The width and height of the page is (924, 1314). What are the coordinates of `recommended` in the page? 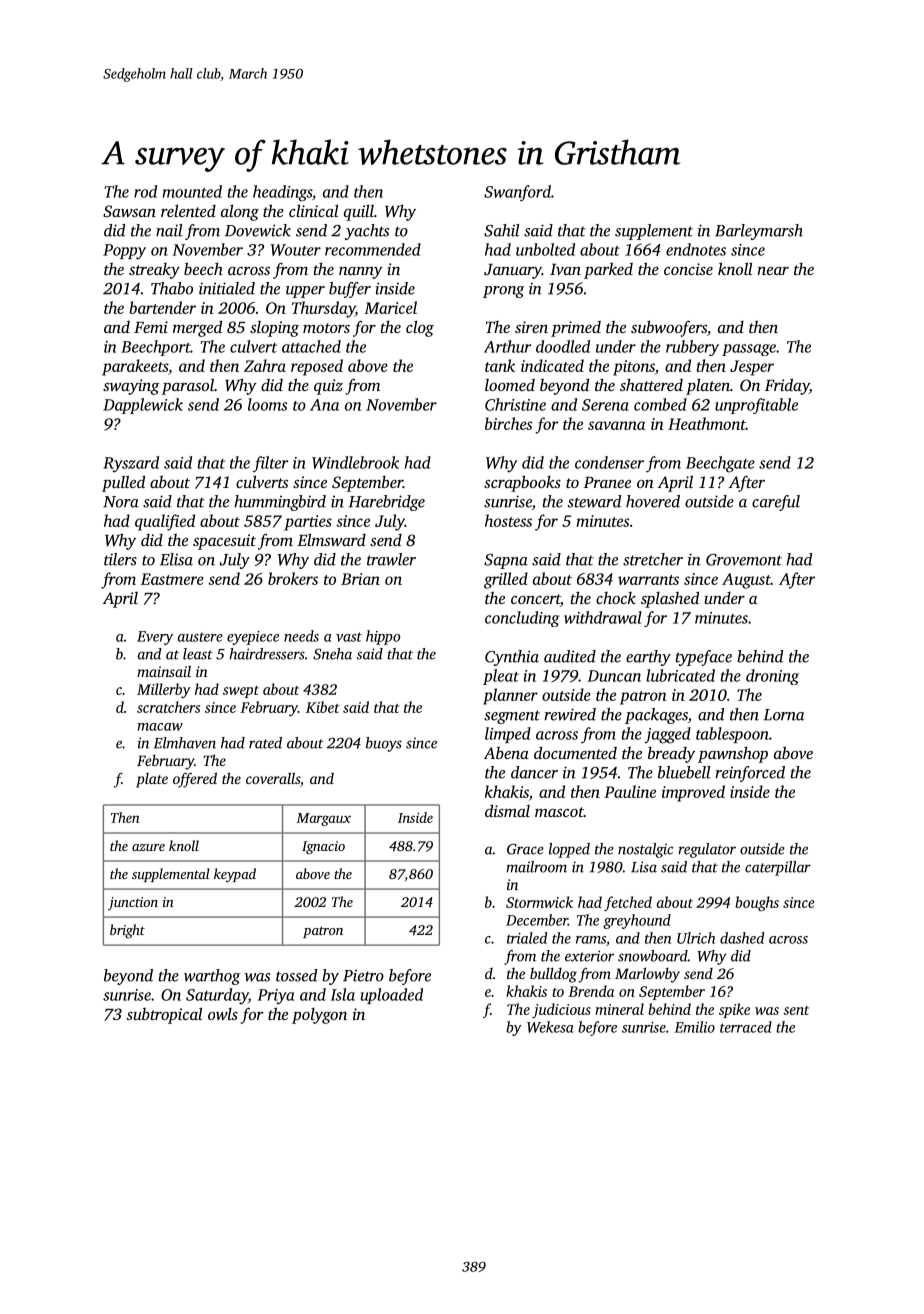 It's located at (373, 249).
